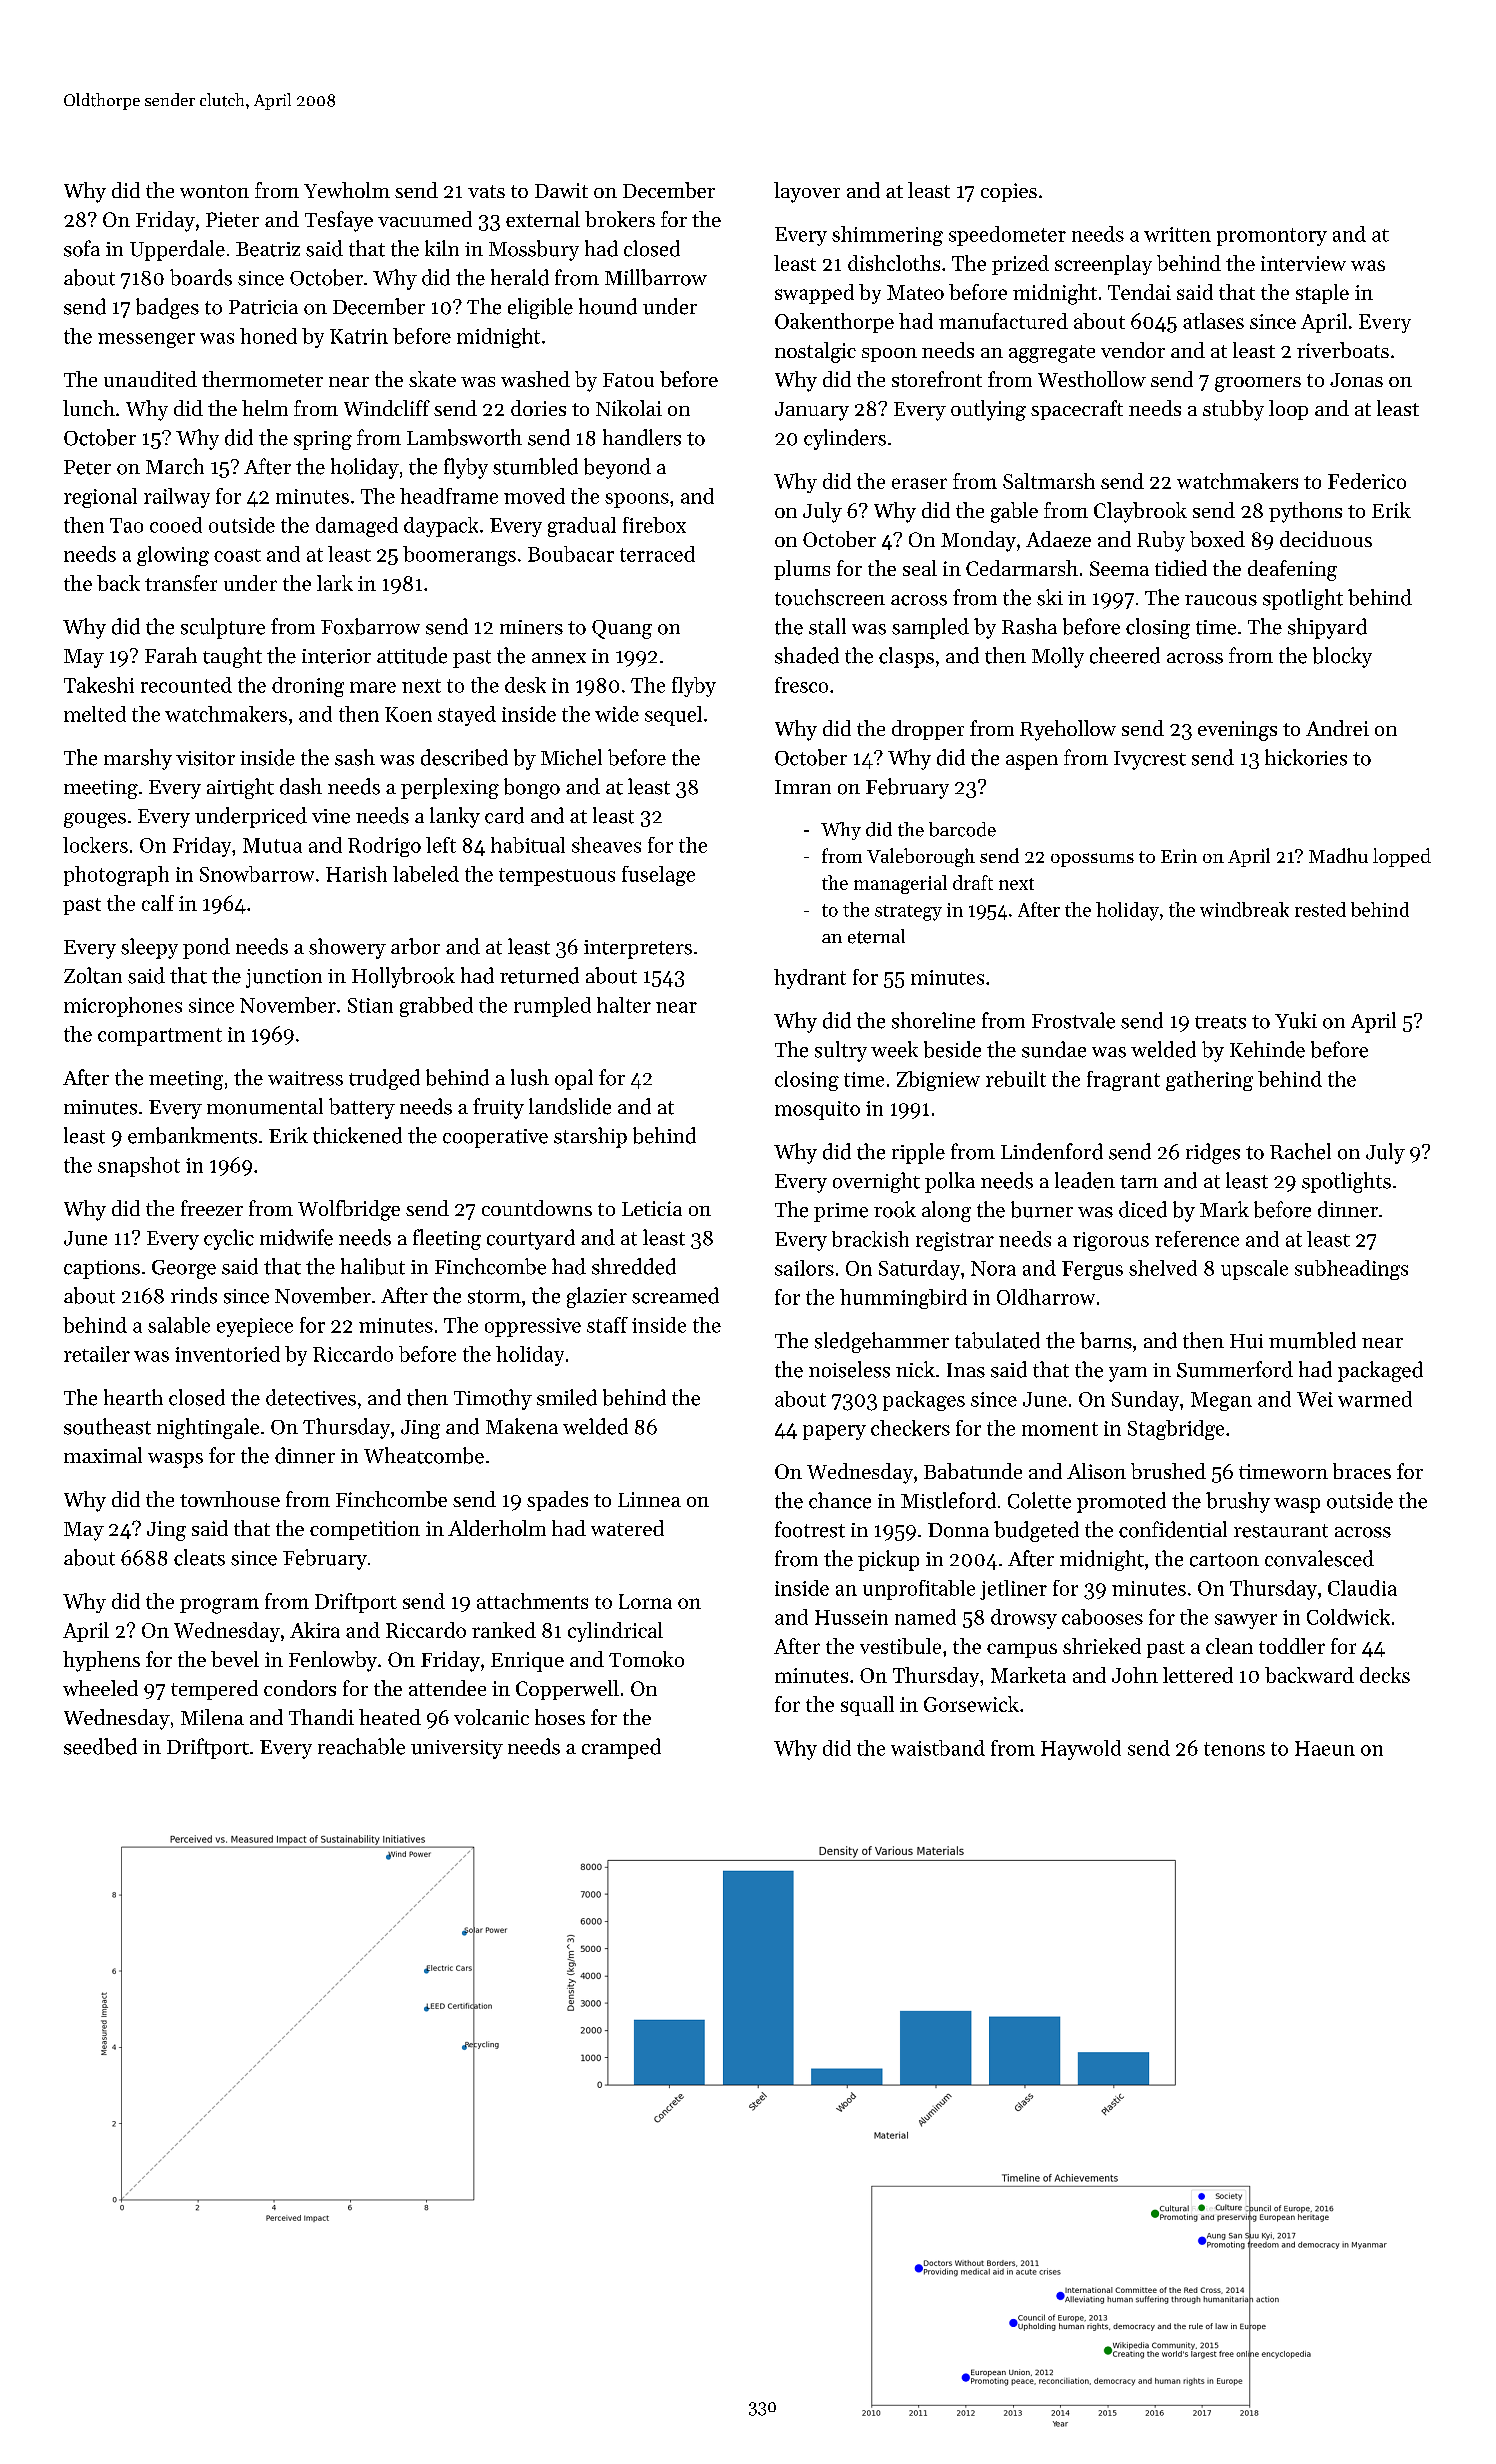 This page has height=2464, width=1496. I want to click on copies, so click(1009, 192).
